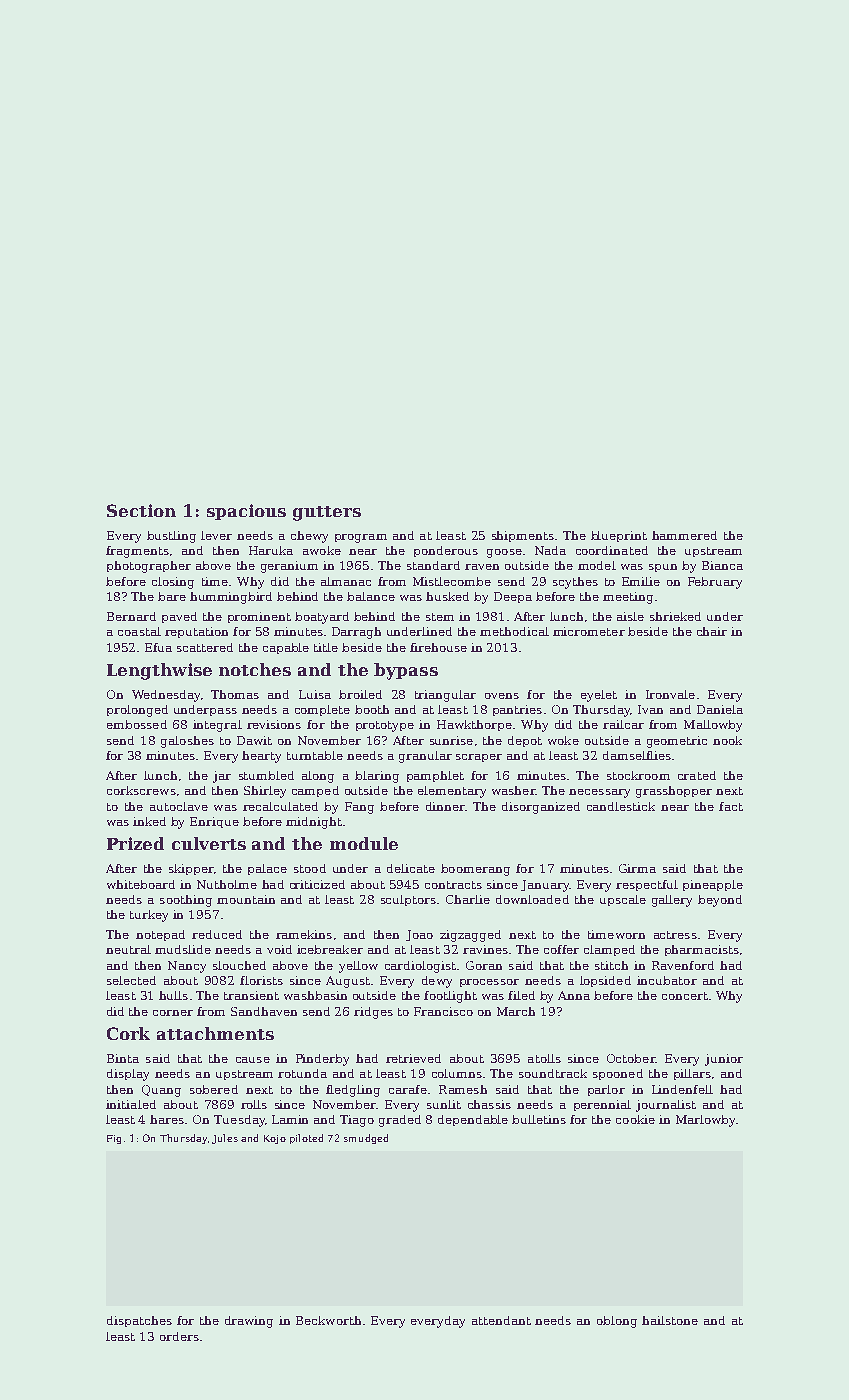 This screenshot has width=849, height=1400. I want to click on smudged, so click(366, 1139).
